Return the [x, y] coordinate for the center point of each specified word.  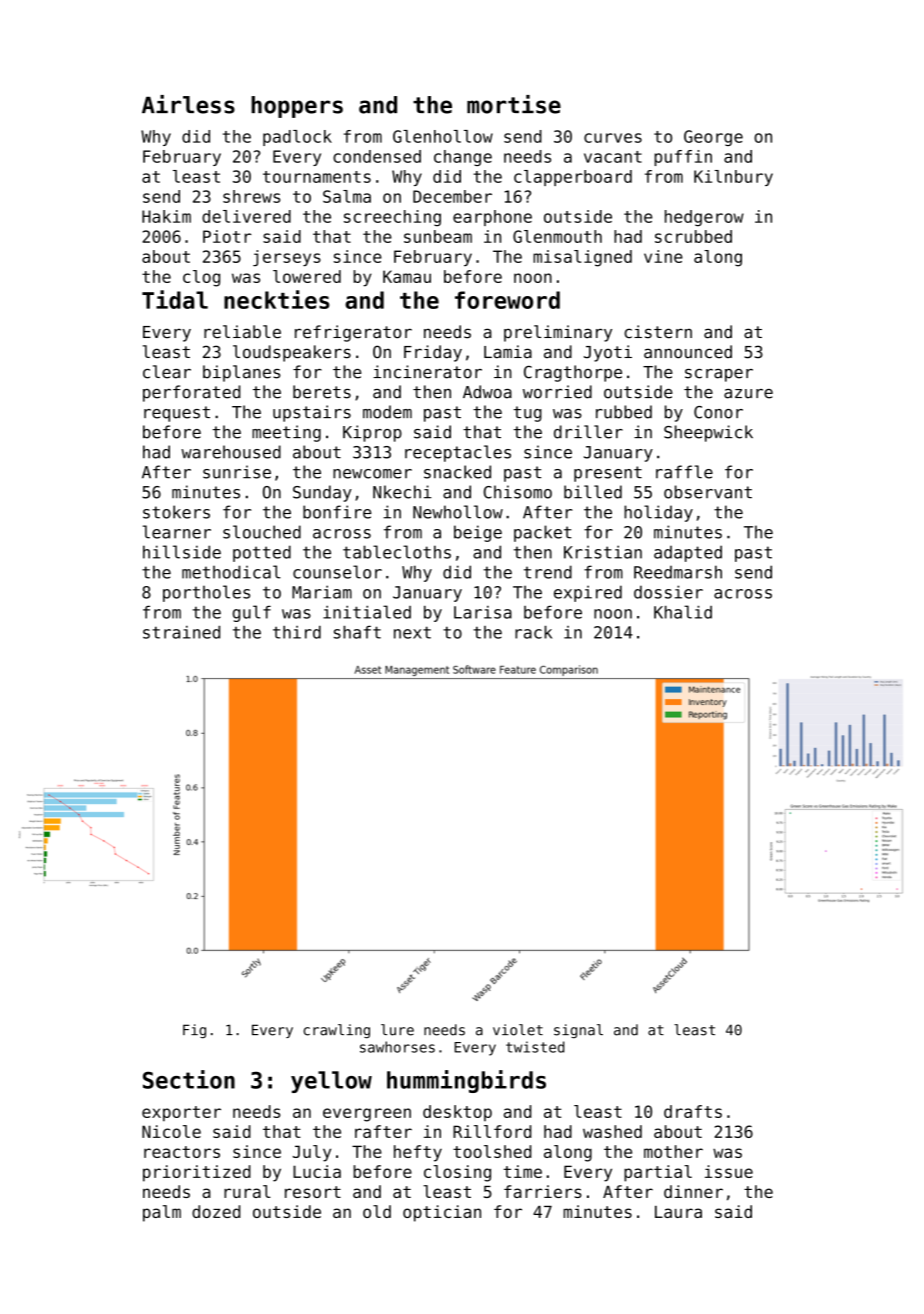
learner [177, 532]
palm [162, 1213]
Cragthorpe [573, 373]
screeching [392, 218]
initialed [367, 612]
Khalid [683, 612]
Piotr [227, 236]
